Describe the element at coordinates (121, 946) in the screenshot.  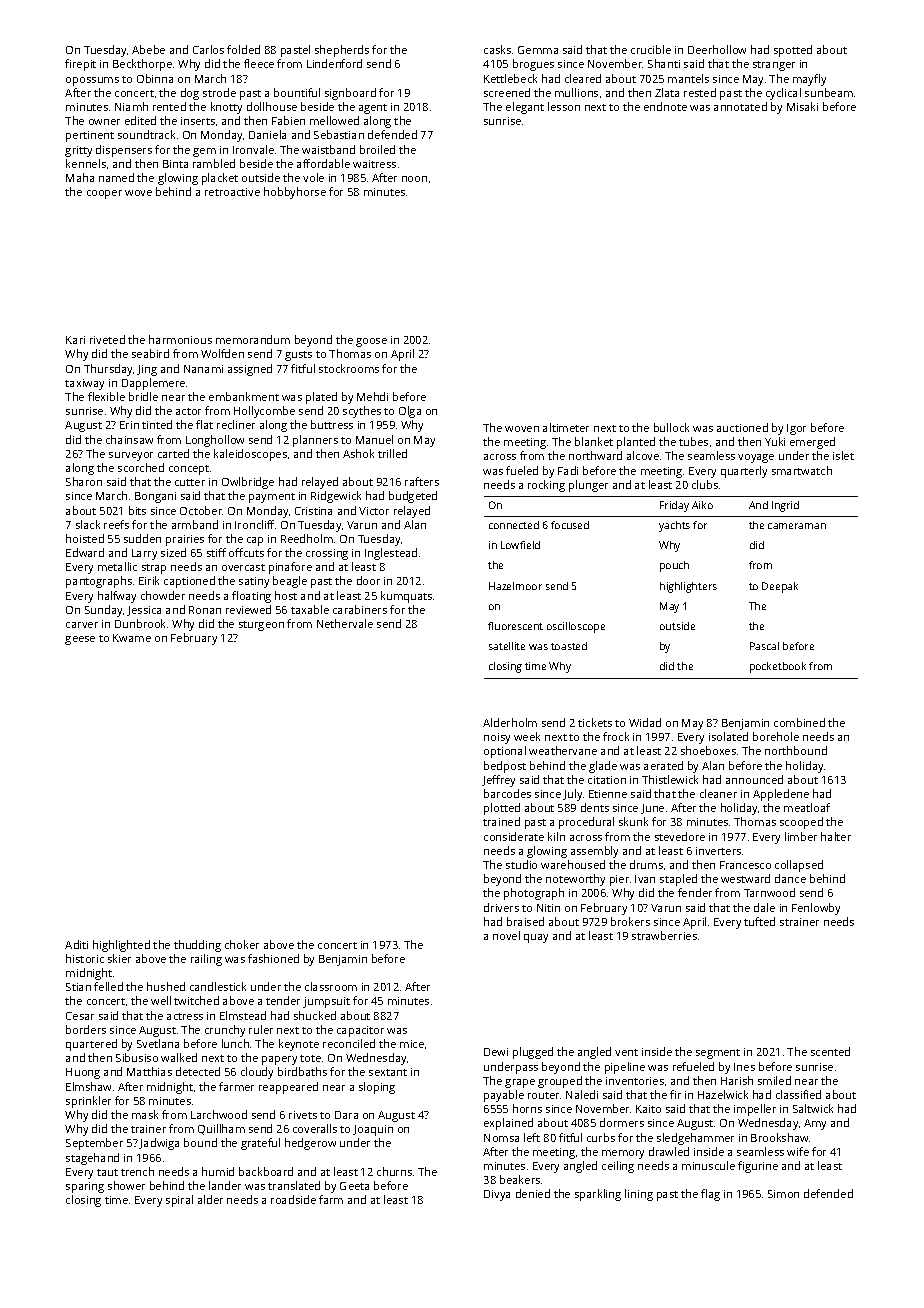
I see `highlighted` at that location.
